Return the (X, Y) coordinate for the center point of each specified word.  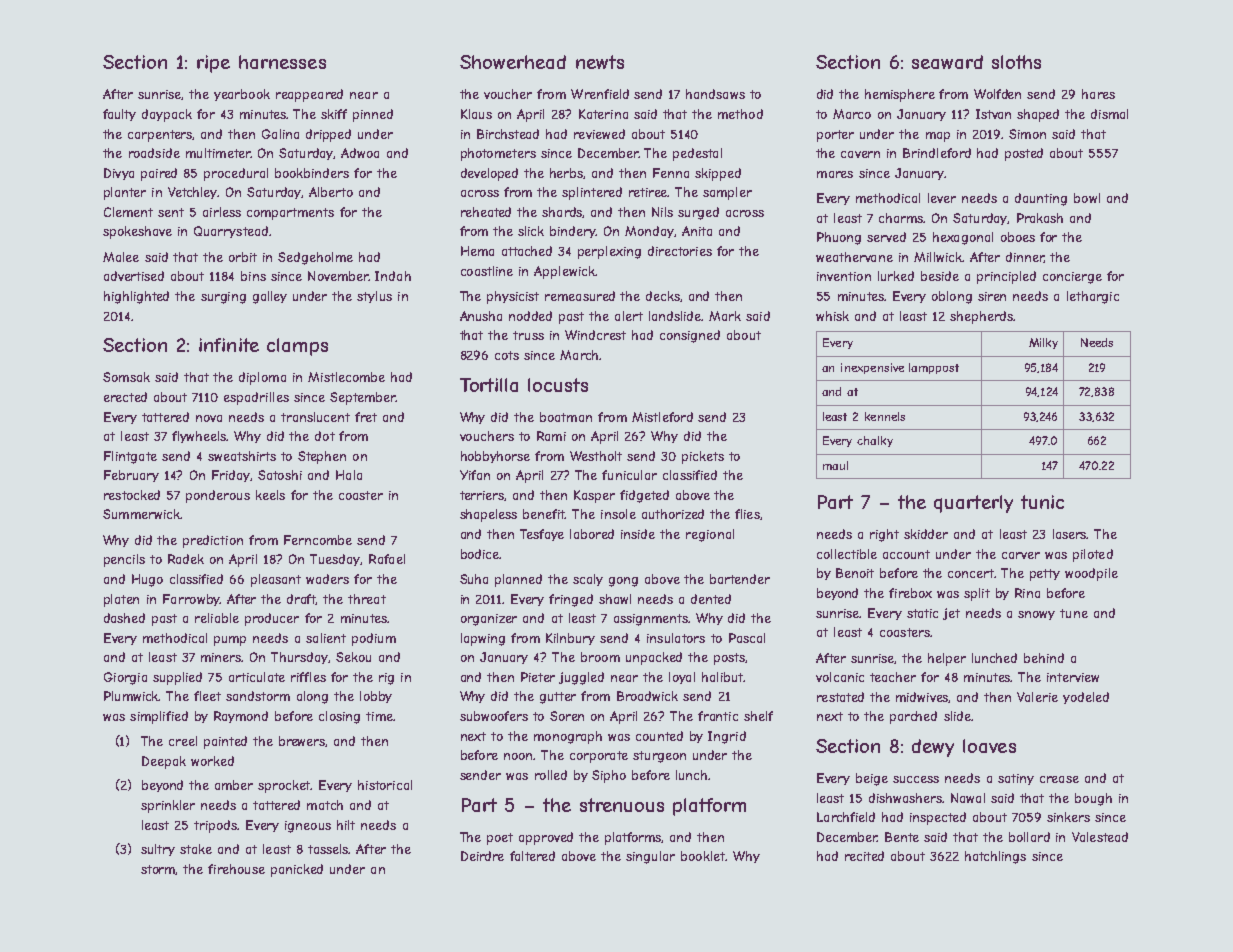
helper (947, 659)
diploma (262, 378)
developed (489, 174)
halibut (722, 677)
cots (507, 355)
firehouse (236, 869)
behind (1044, 658)
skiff (334, 114)
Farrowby (191, 600)
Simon (1027, 134)
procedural (236, 174)
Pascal (747, 638)
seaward (947, 62)
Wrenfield (600, 94)
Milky (1043, 343)
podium (374, 639)
